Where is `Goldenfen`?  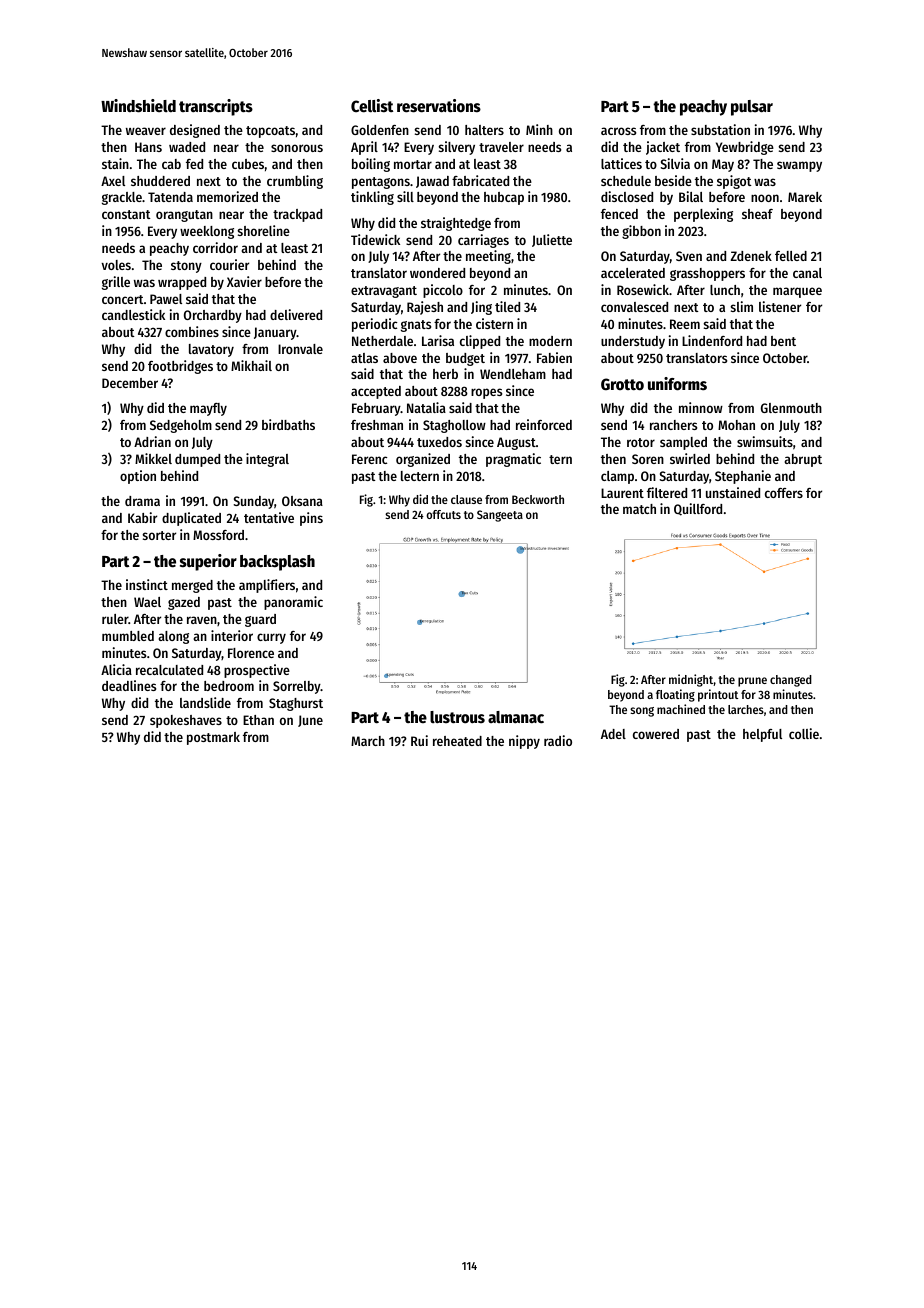 Goldenfen is located at coordinates (380, 130).
